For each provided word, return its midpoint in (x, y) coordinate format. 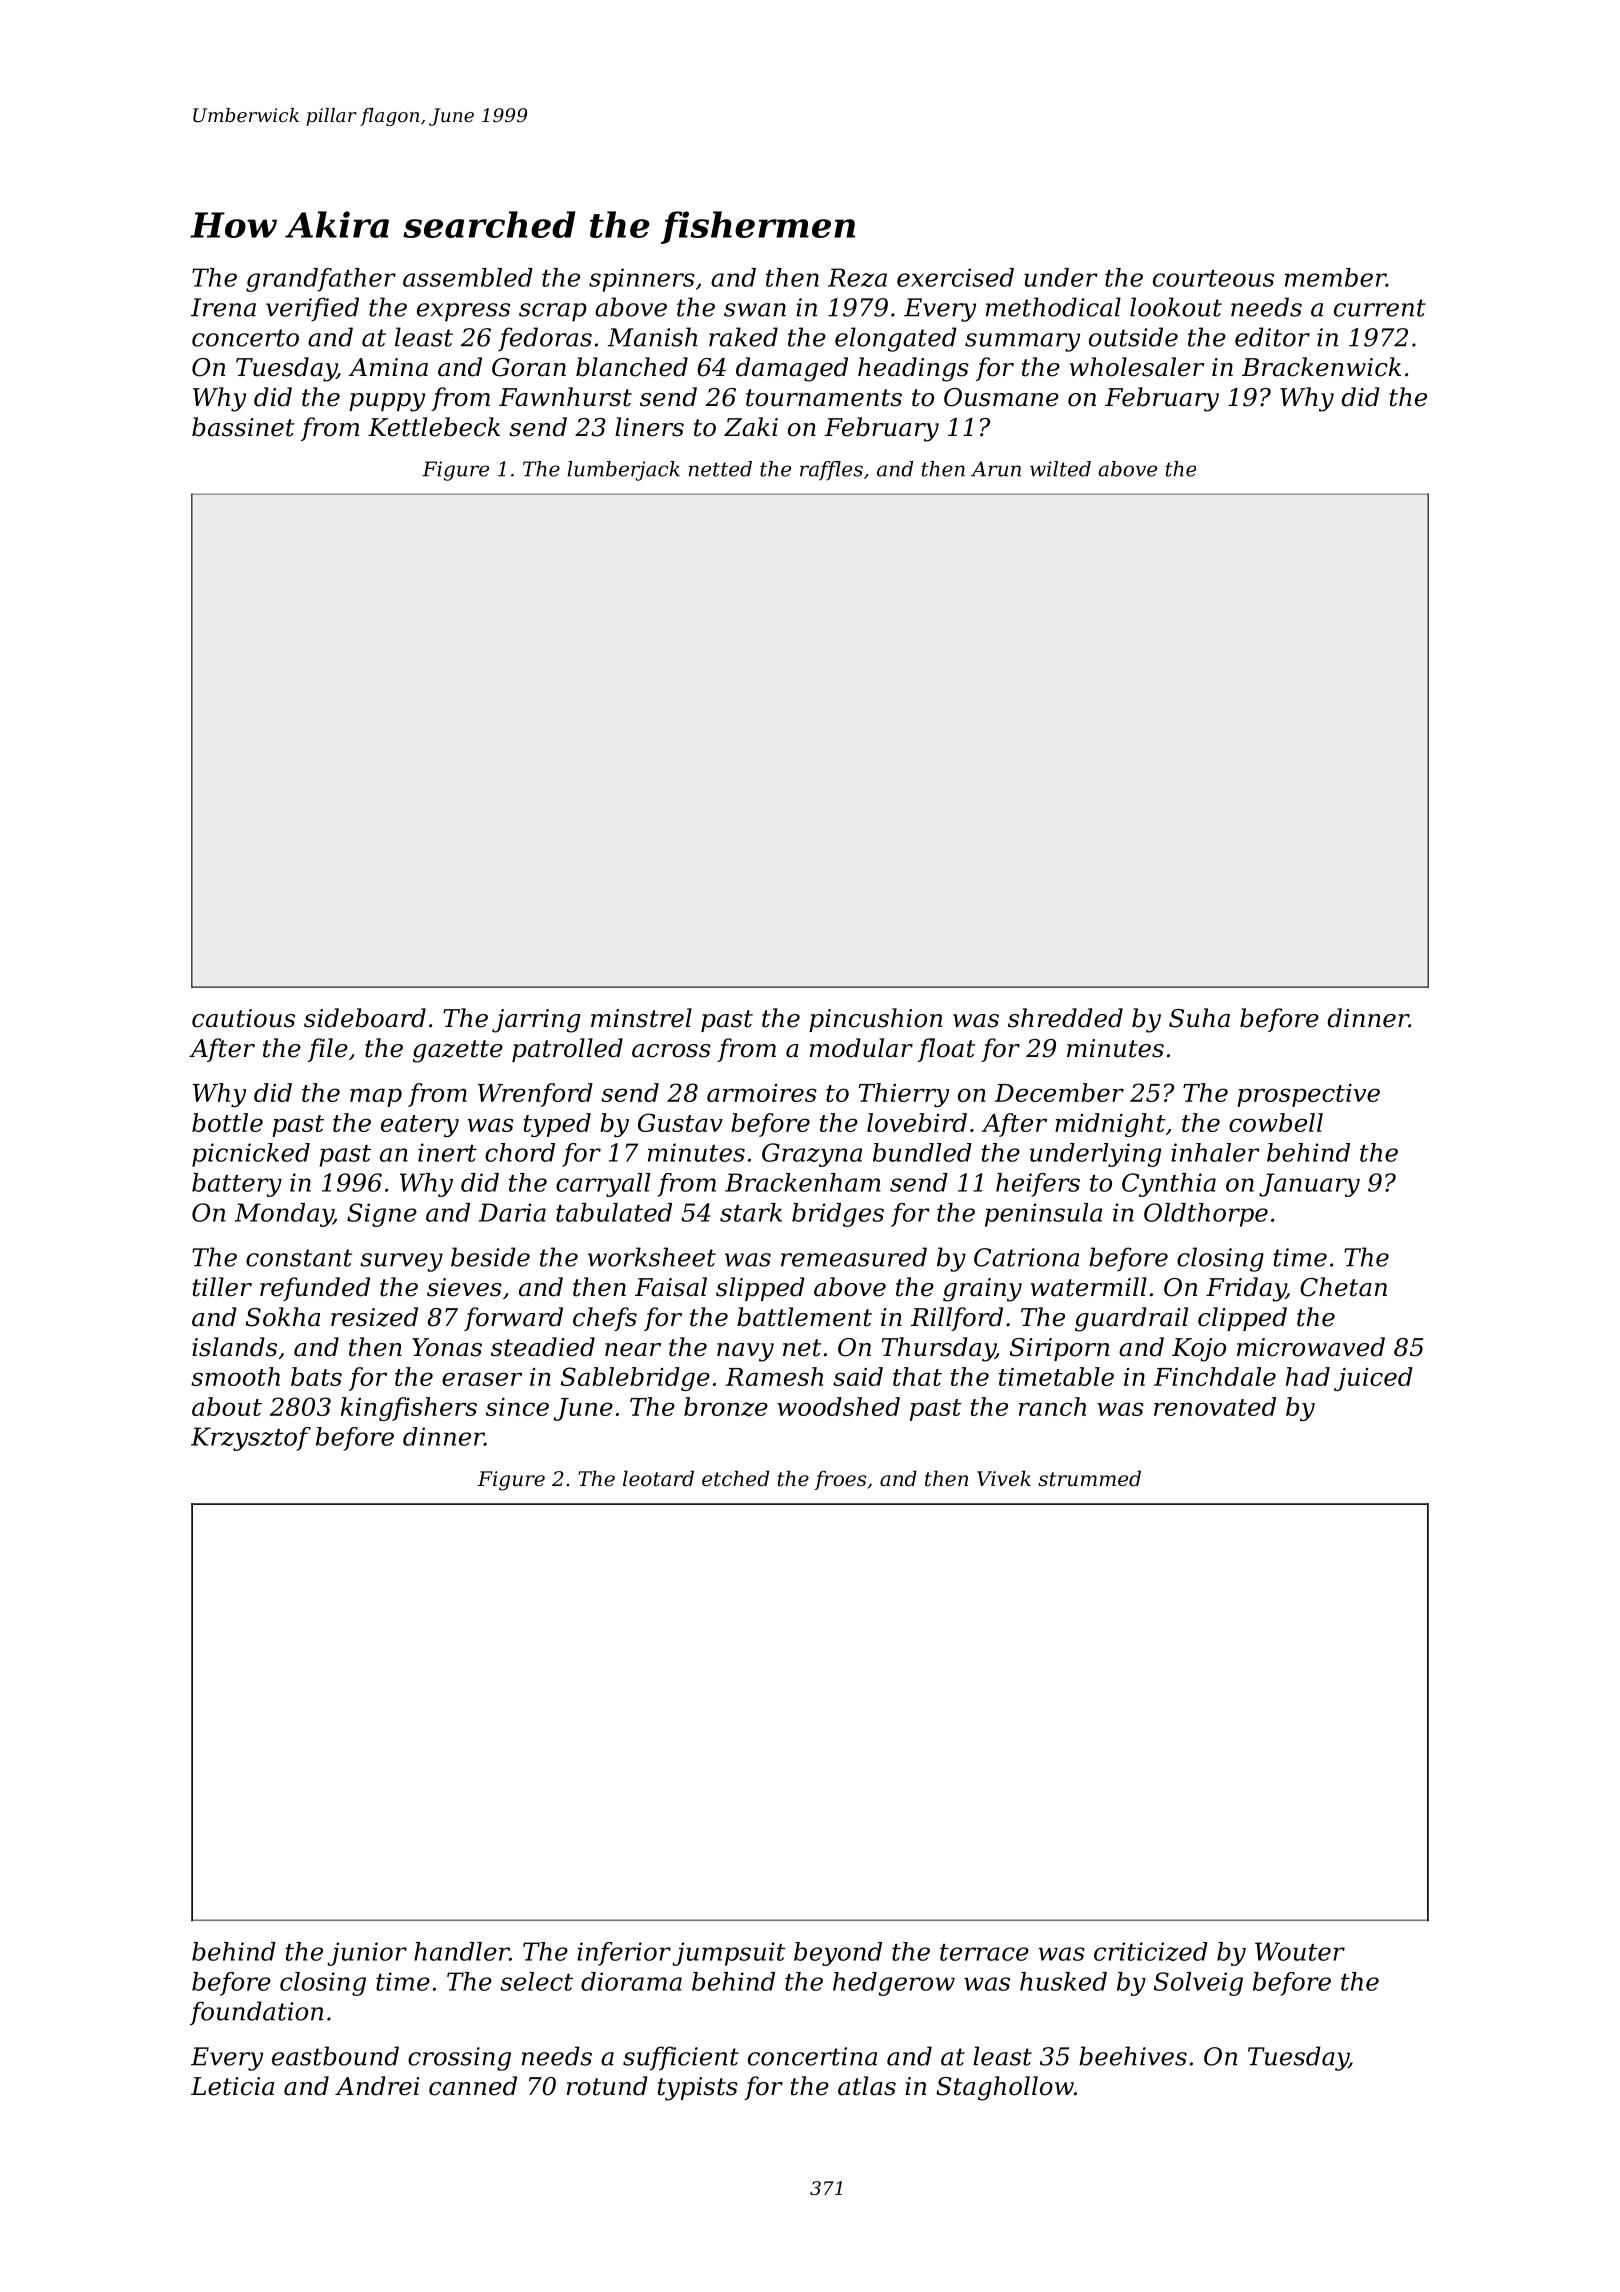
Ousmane (1001, 397)
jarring (536, 1021)
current (1380, 308)
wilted (1060, 469)
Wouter (1300, 1951)
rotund (607, 2086)
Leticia (232, 2086)
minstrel (641, 1018)
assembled (468, 277)
